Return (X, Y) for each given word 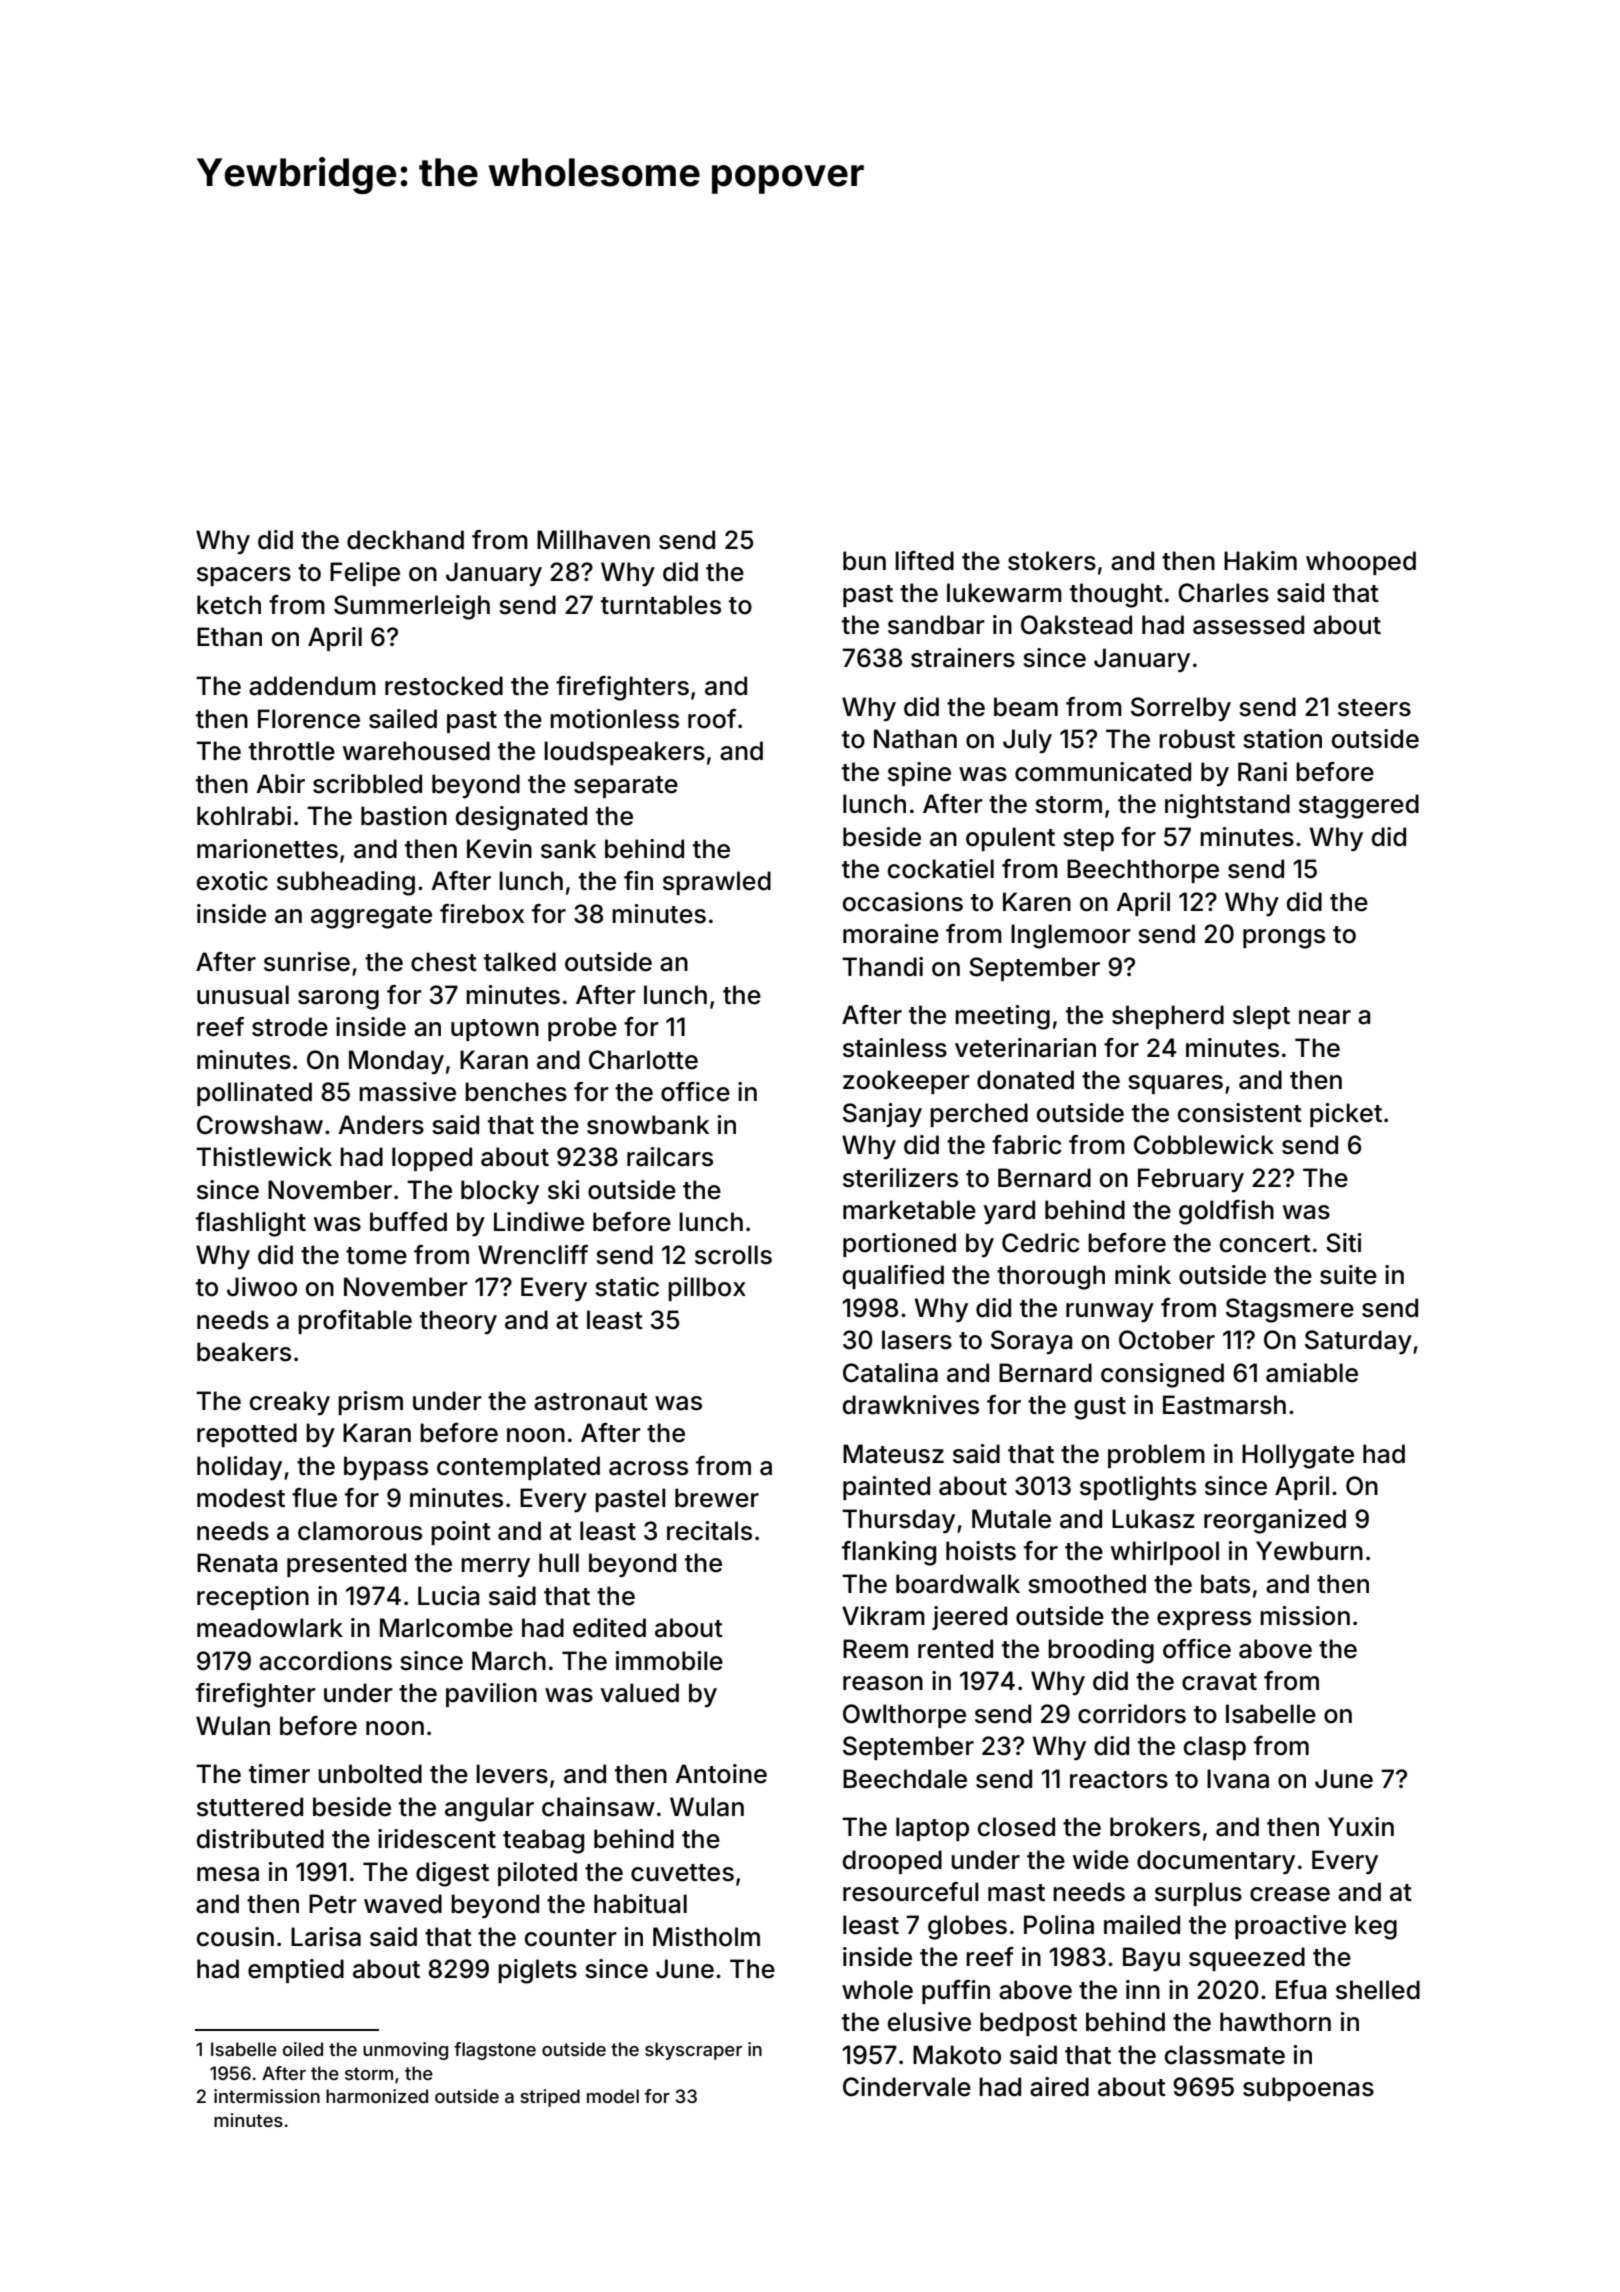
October (1167, 1340)
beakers (244, 1352)
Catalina (890, 1373)
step (1088, 840)
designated (521, 818)
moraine (891, 934)
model (613, 2096)
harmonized (377, 2096)
